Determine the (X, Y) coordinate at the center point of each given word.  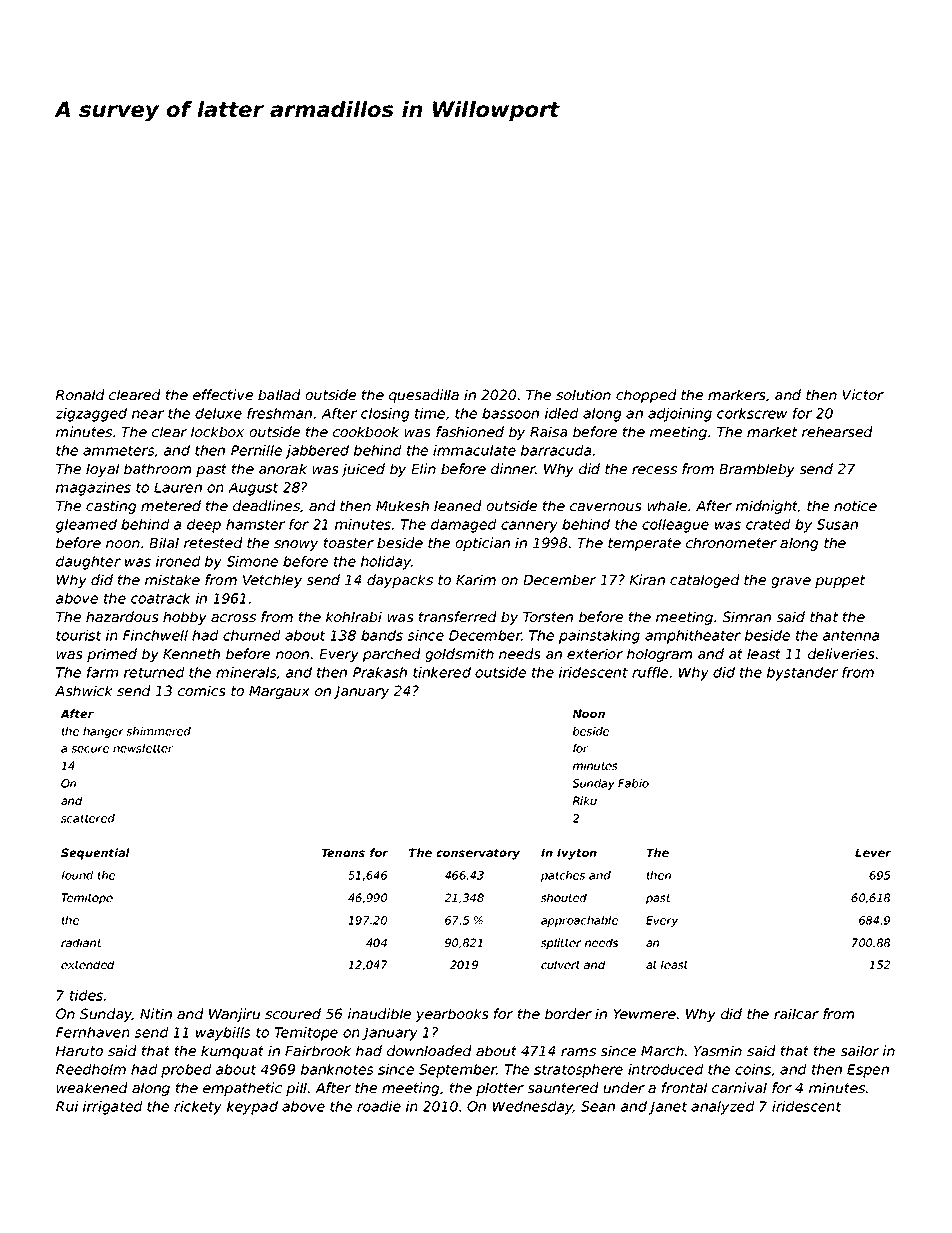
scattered (88, 818)
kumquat (232, 1052)
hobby (185, 618)
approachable (579, 921)
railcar (796, 1013)
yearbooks (452, 1015)
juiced (363, 470)
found (77, 875)
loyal (102, 470)
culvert (560, 964)
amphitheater (693, 637)
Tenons (343, 852)
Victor (863, 394)
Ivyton (577, 854)
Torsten (548, 617)
